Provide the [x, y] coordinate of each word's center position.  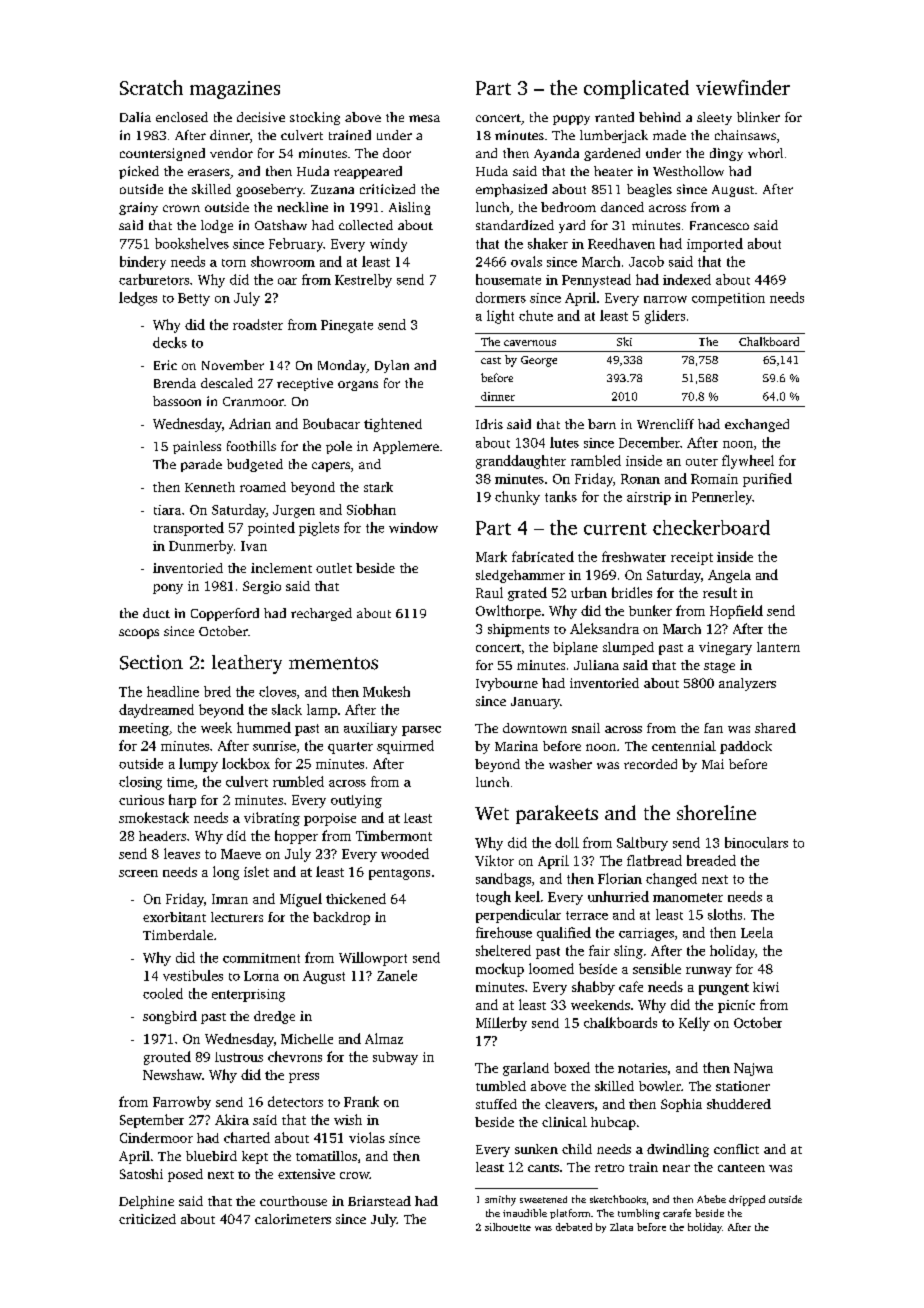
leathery [247, 664]
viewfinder [743, 87]
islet [256, 871]
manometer [688, 897]
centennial [684, 746]
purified [767, 480]
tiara [167, 510]
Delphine [146, 1202]
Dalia [135, 117]
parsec [421, 731]
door [397, 153]
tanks [561, 496]
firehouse [504, 932]
